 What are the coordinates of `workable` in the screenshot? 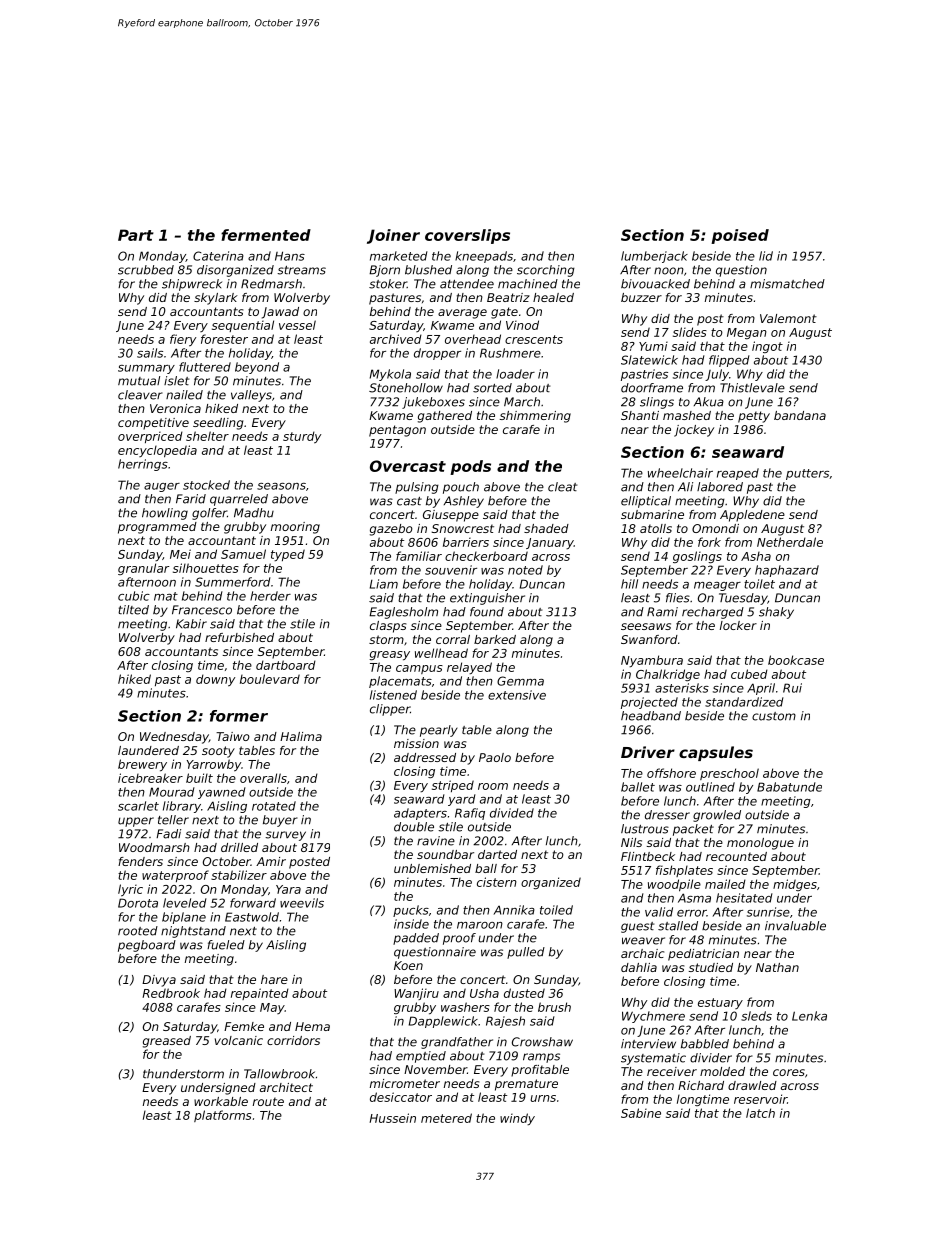 It's located at (221, 1101).
